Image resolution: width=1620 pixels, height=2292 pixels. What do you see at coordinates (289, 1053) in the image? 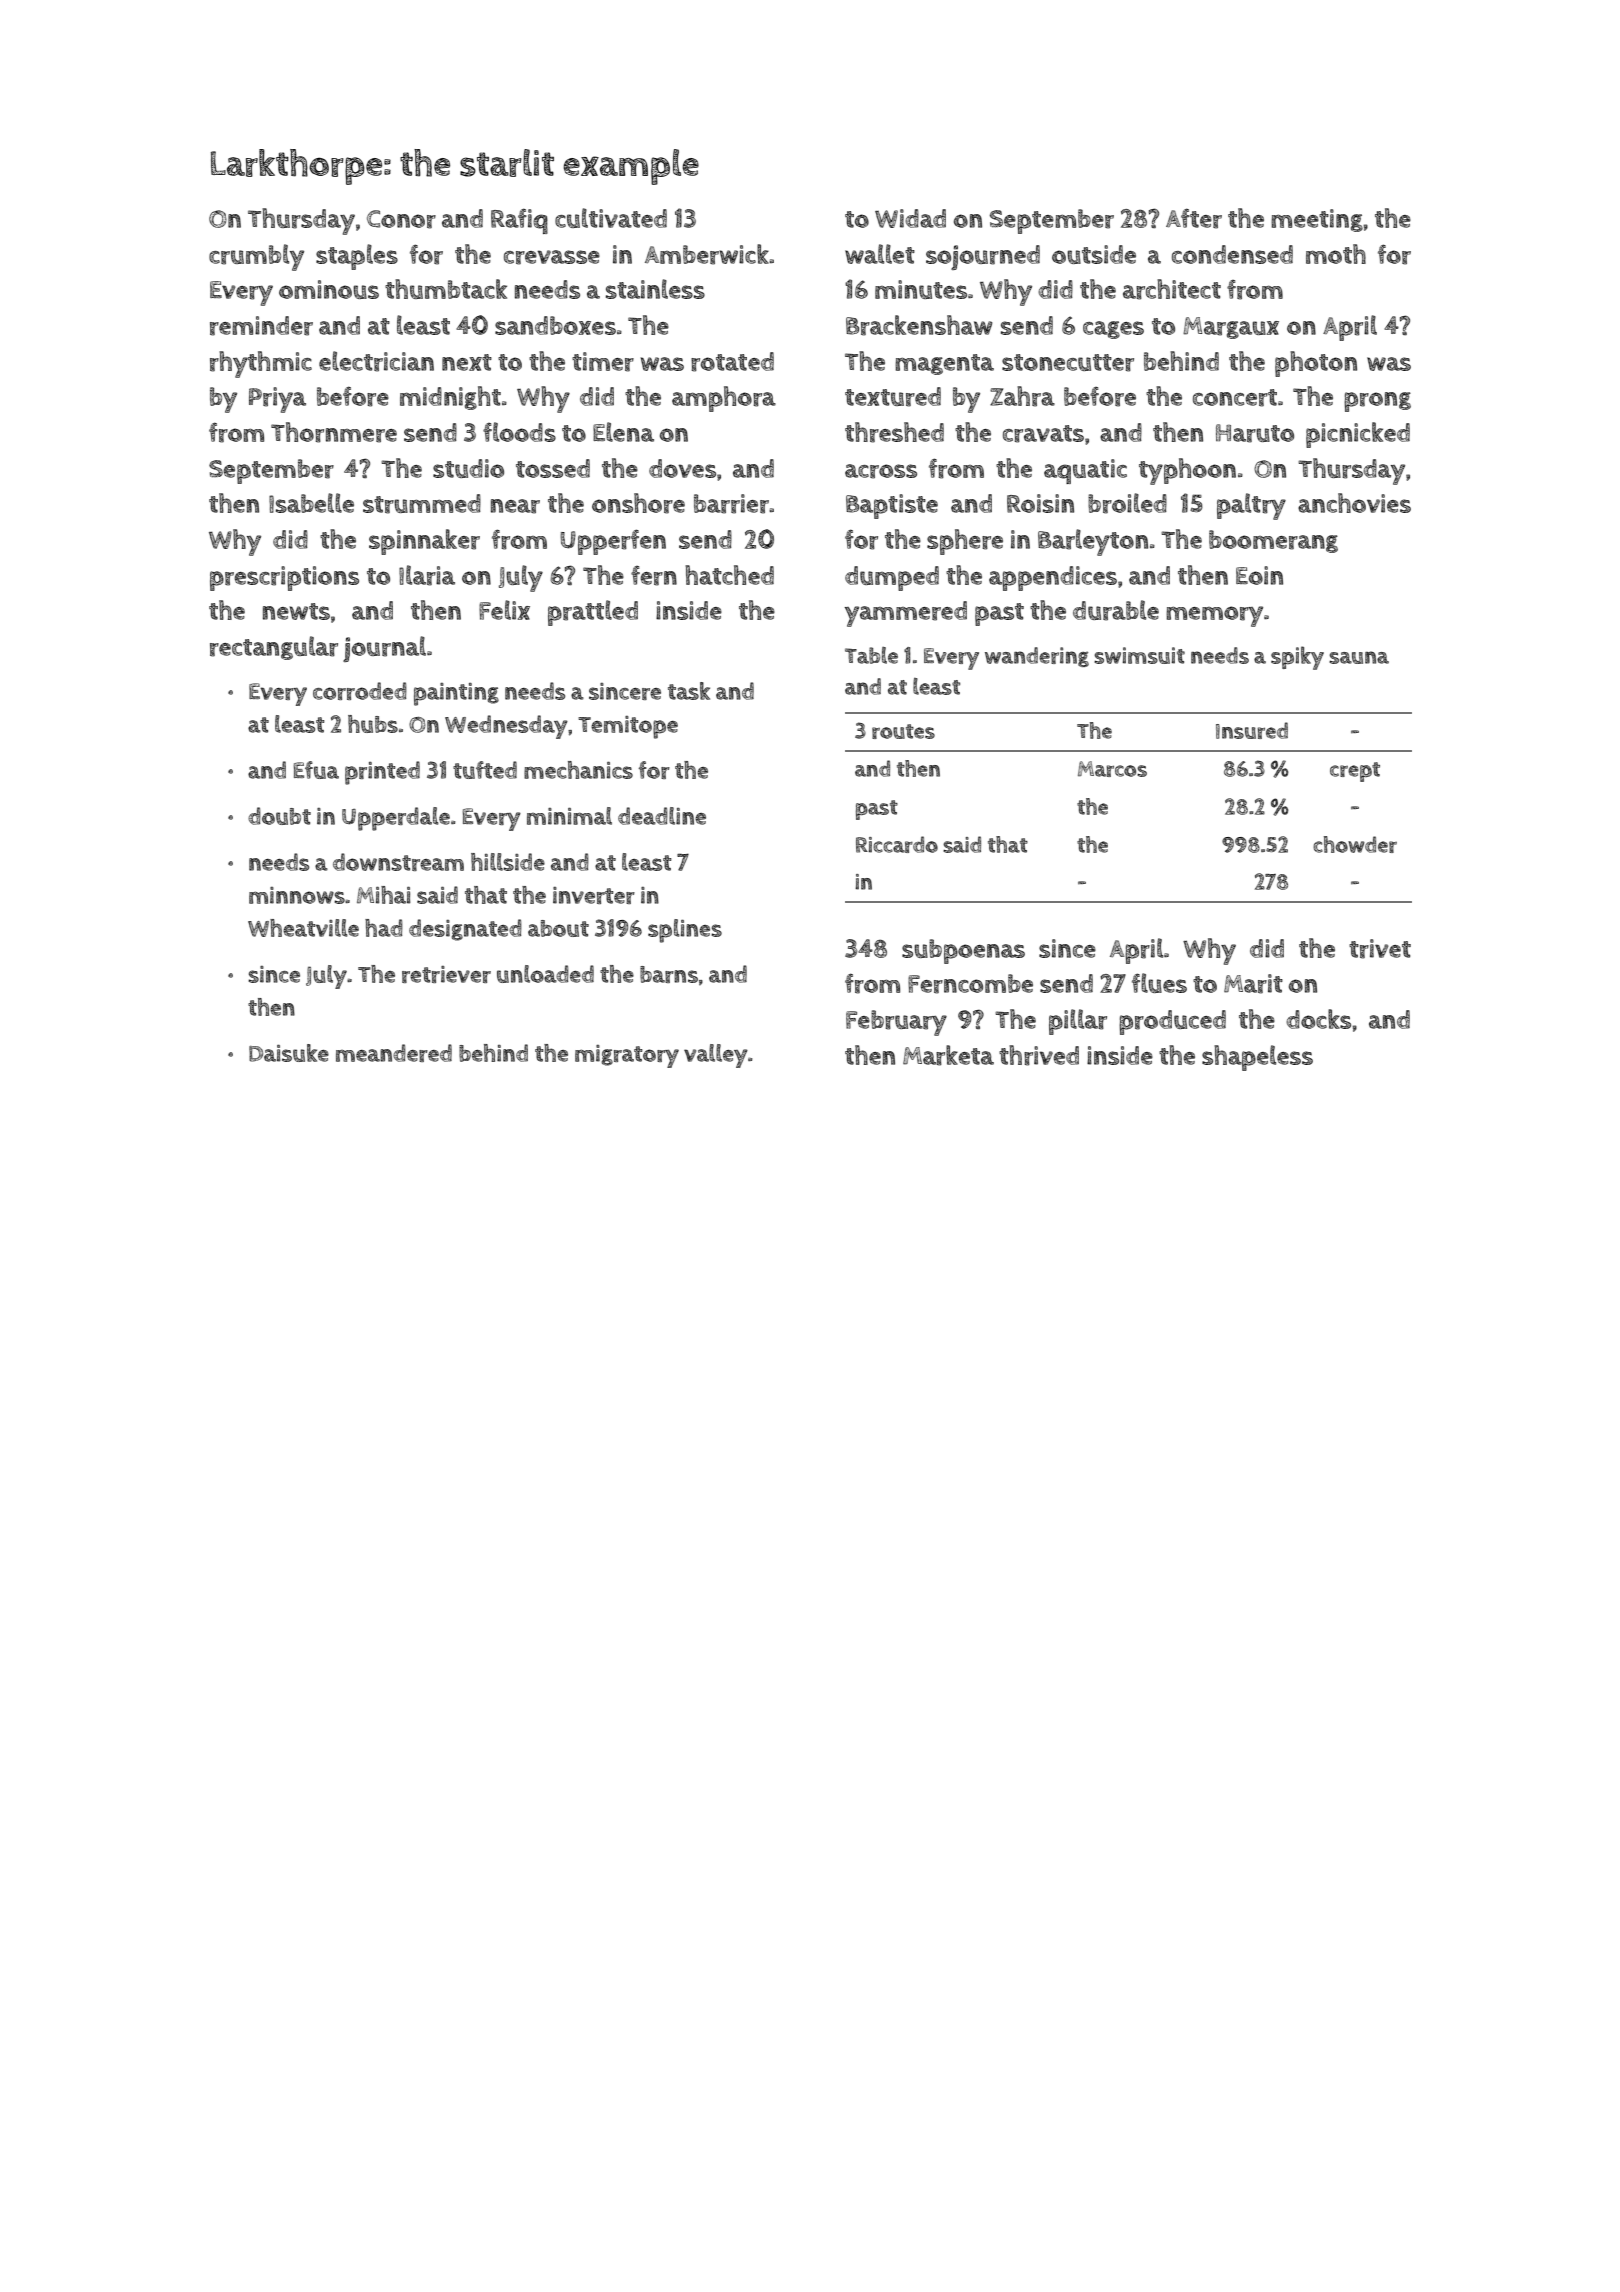
I see `Daisuke` at bounding box center [289, 1053].
